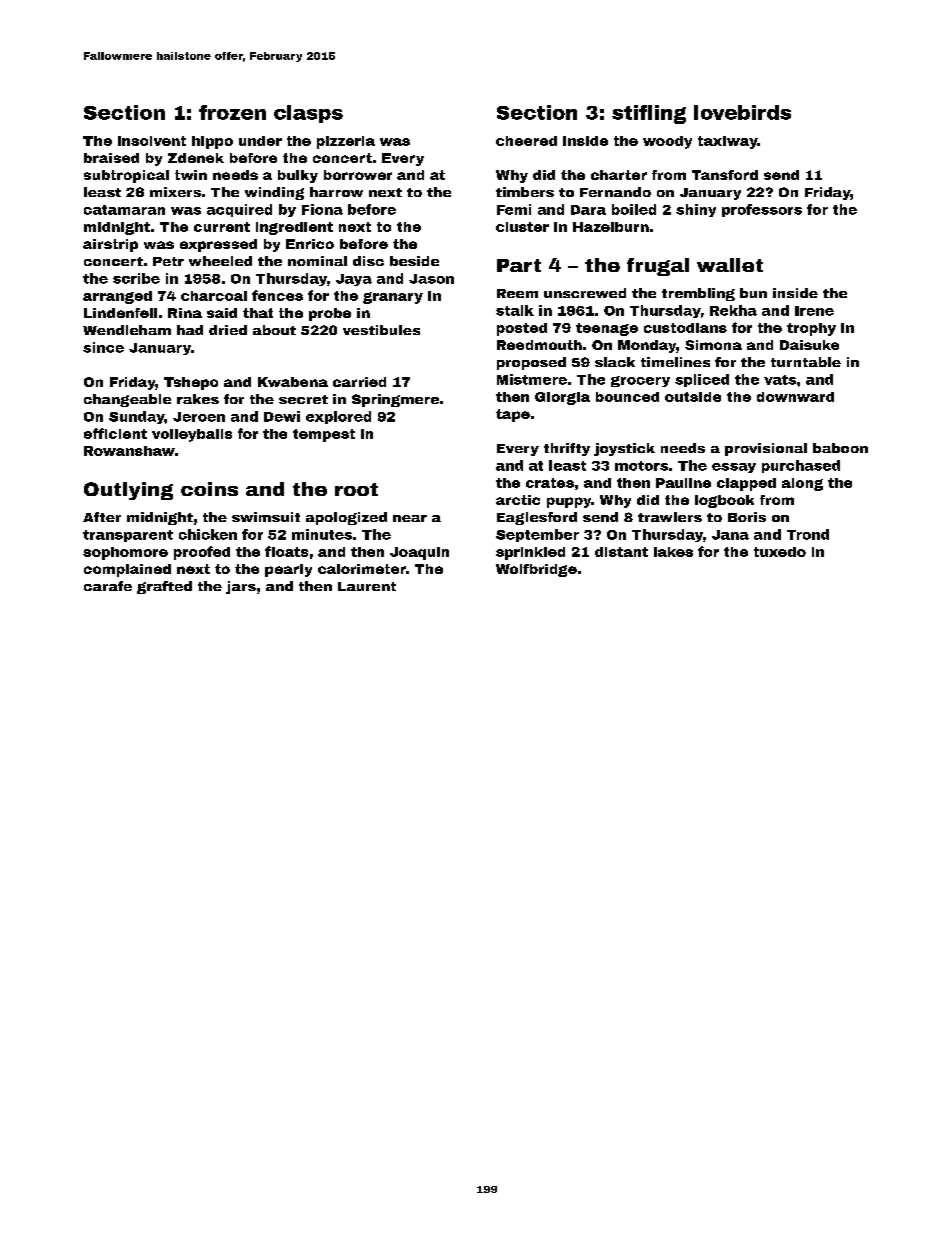  Describe the element at coordinates (780, 552) in the screenshot. I see `tuxedo` at that location.
